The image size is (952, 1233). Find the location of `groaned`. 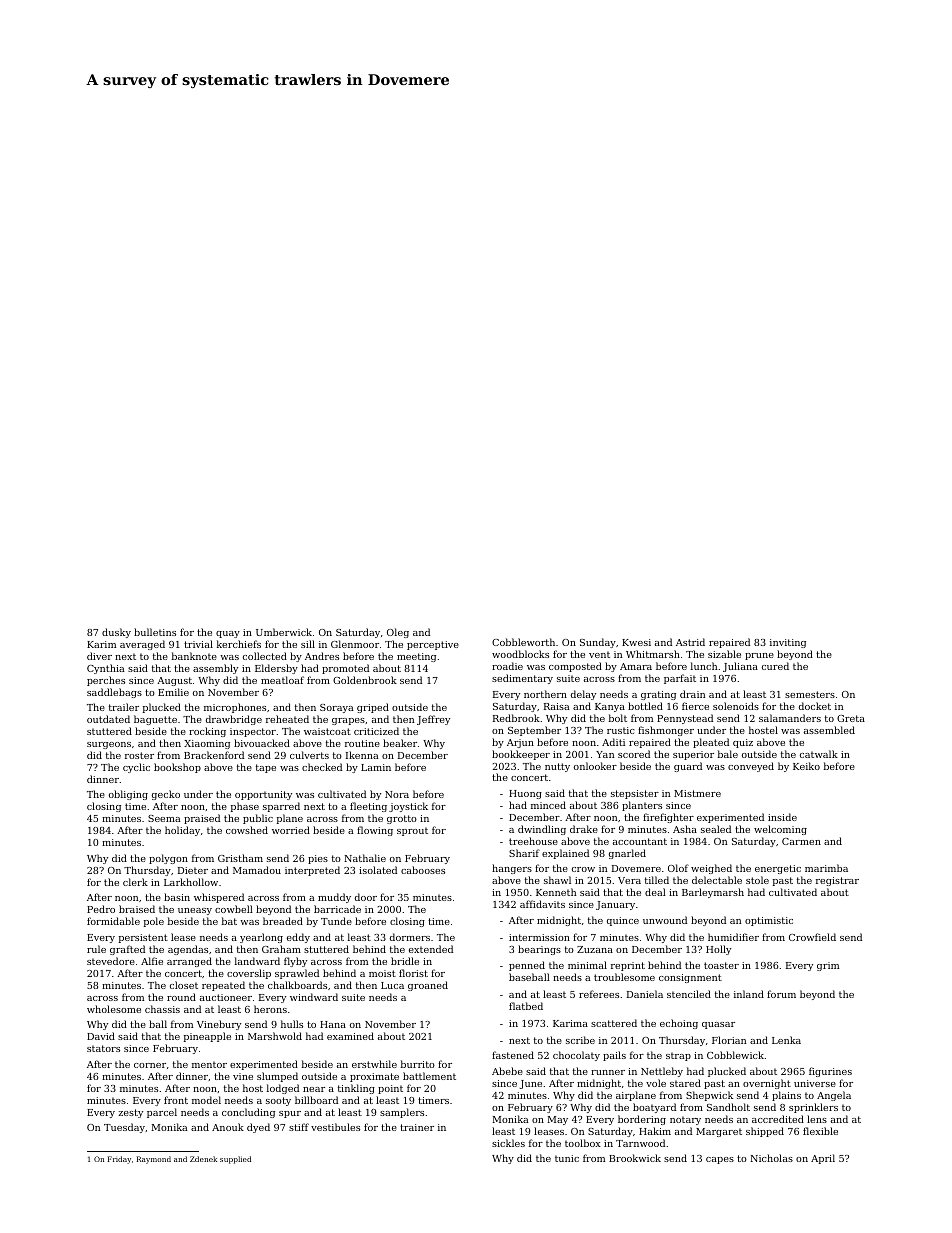

groaned is located at coordinates (428, 986).
